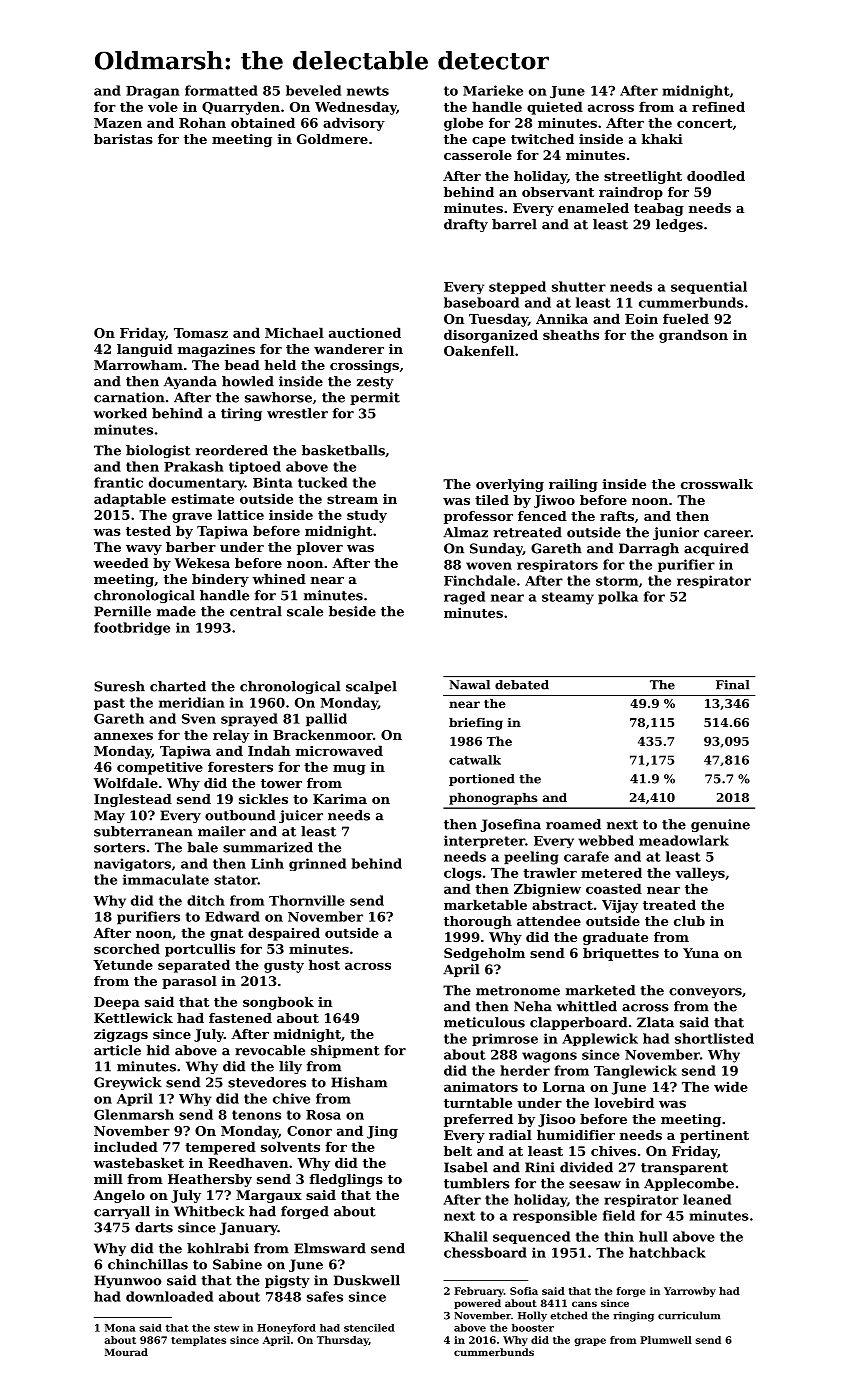 The height and width of the screenshot is (1400, 849). What do you see at coordinates (153, 92) in the screenshot?
I see `Dragan` at bounding box center [153, 92].
